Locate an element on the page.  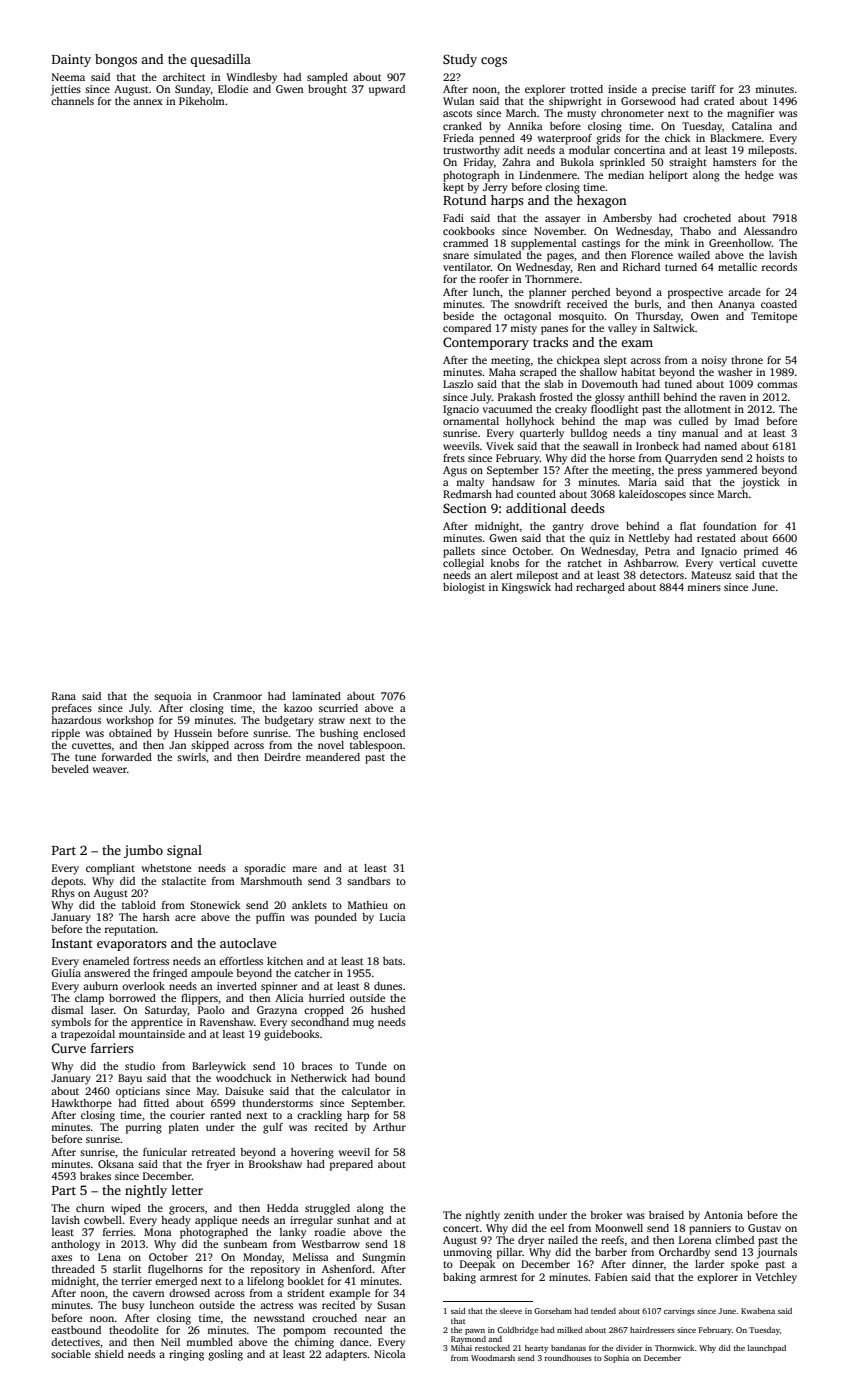
bats is located at coordinates (392, 961).
